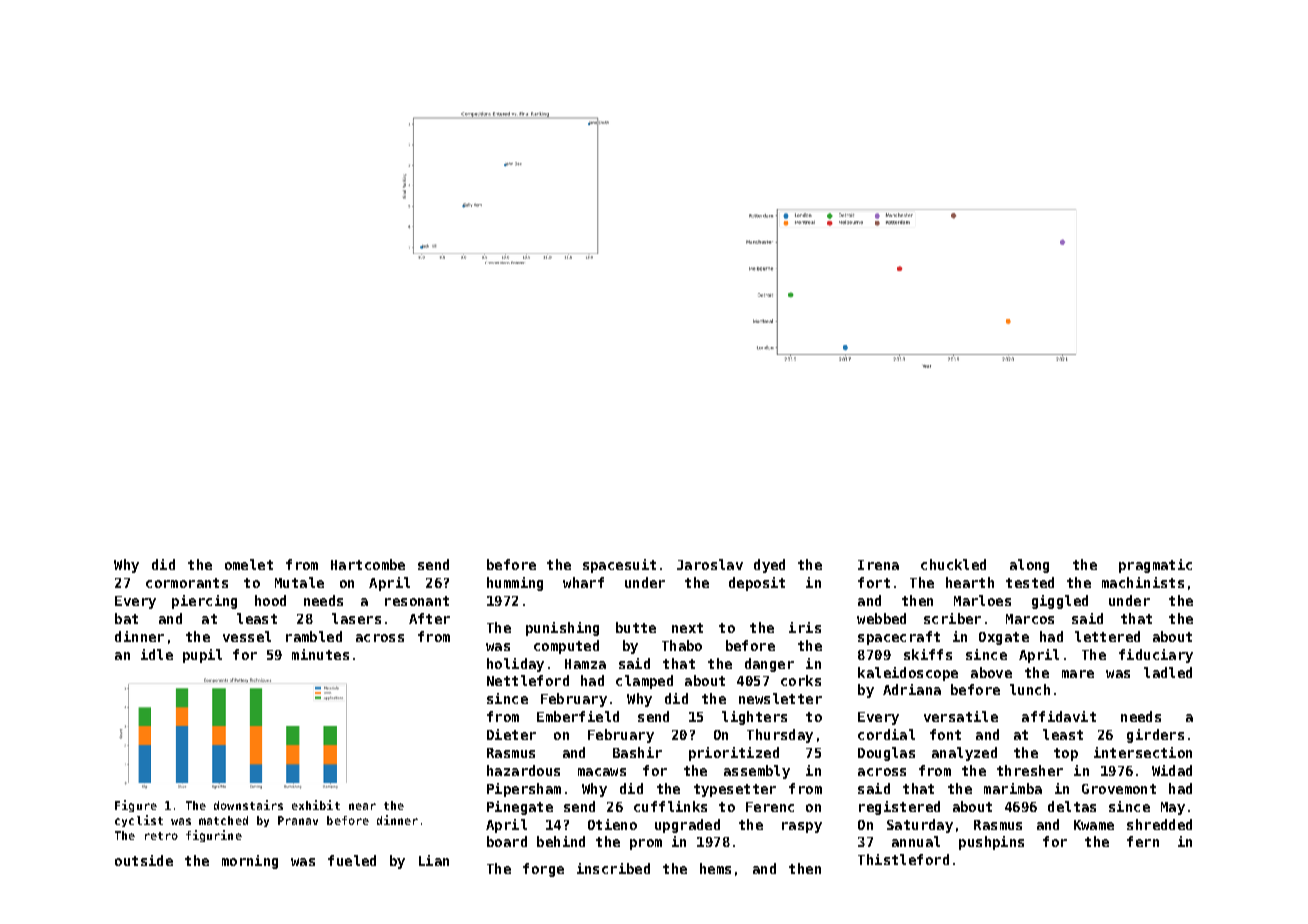 The height and width of the screenshot is (924, 1308). Describe the element at coordinates (734, 754) in the screenshot. I see `prioritized` at that location.
